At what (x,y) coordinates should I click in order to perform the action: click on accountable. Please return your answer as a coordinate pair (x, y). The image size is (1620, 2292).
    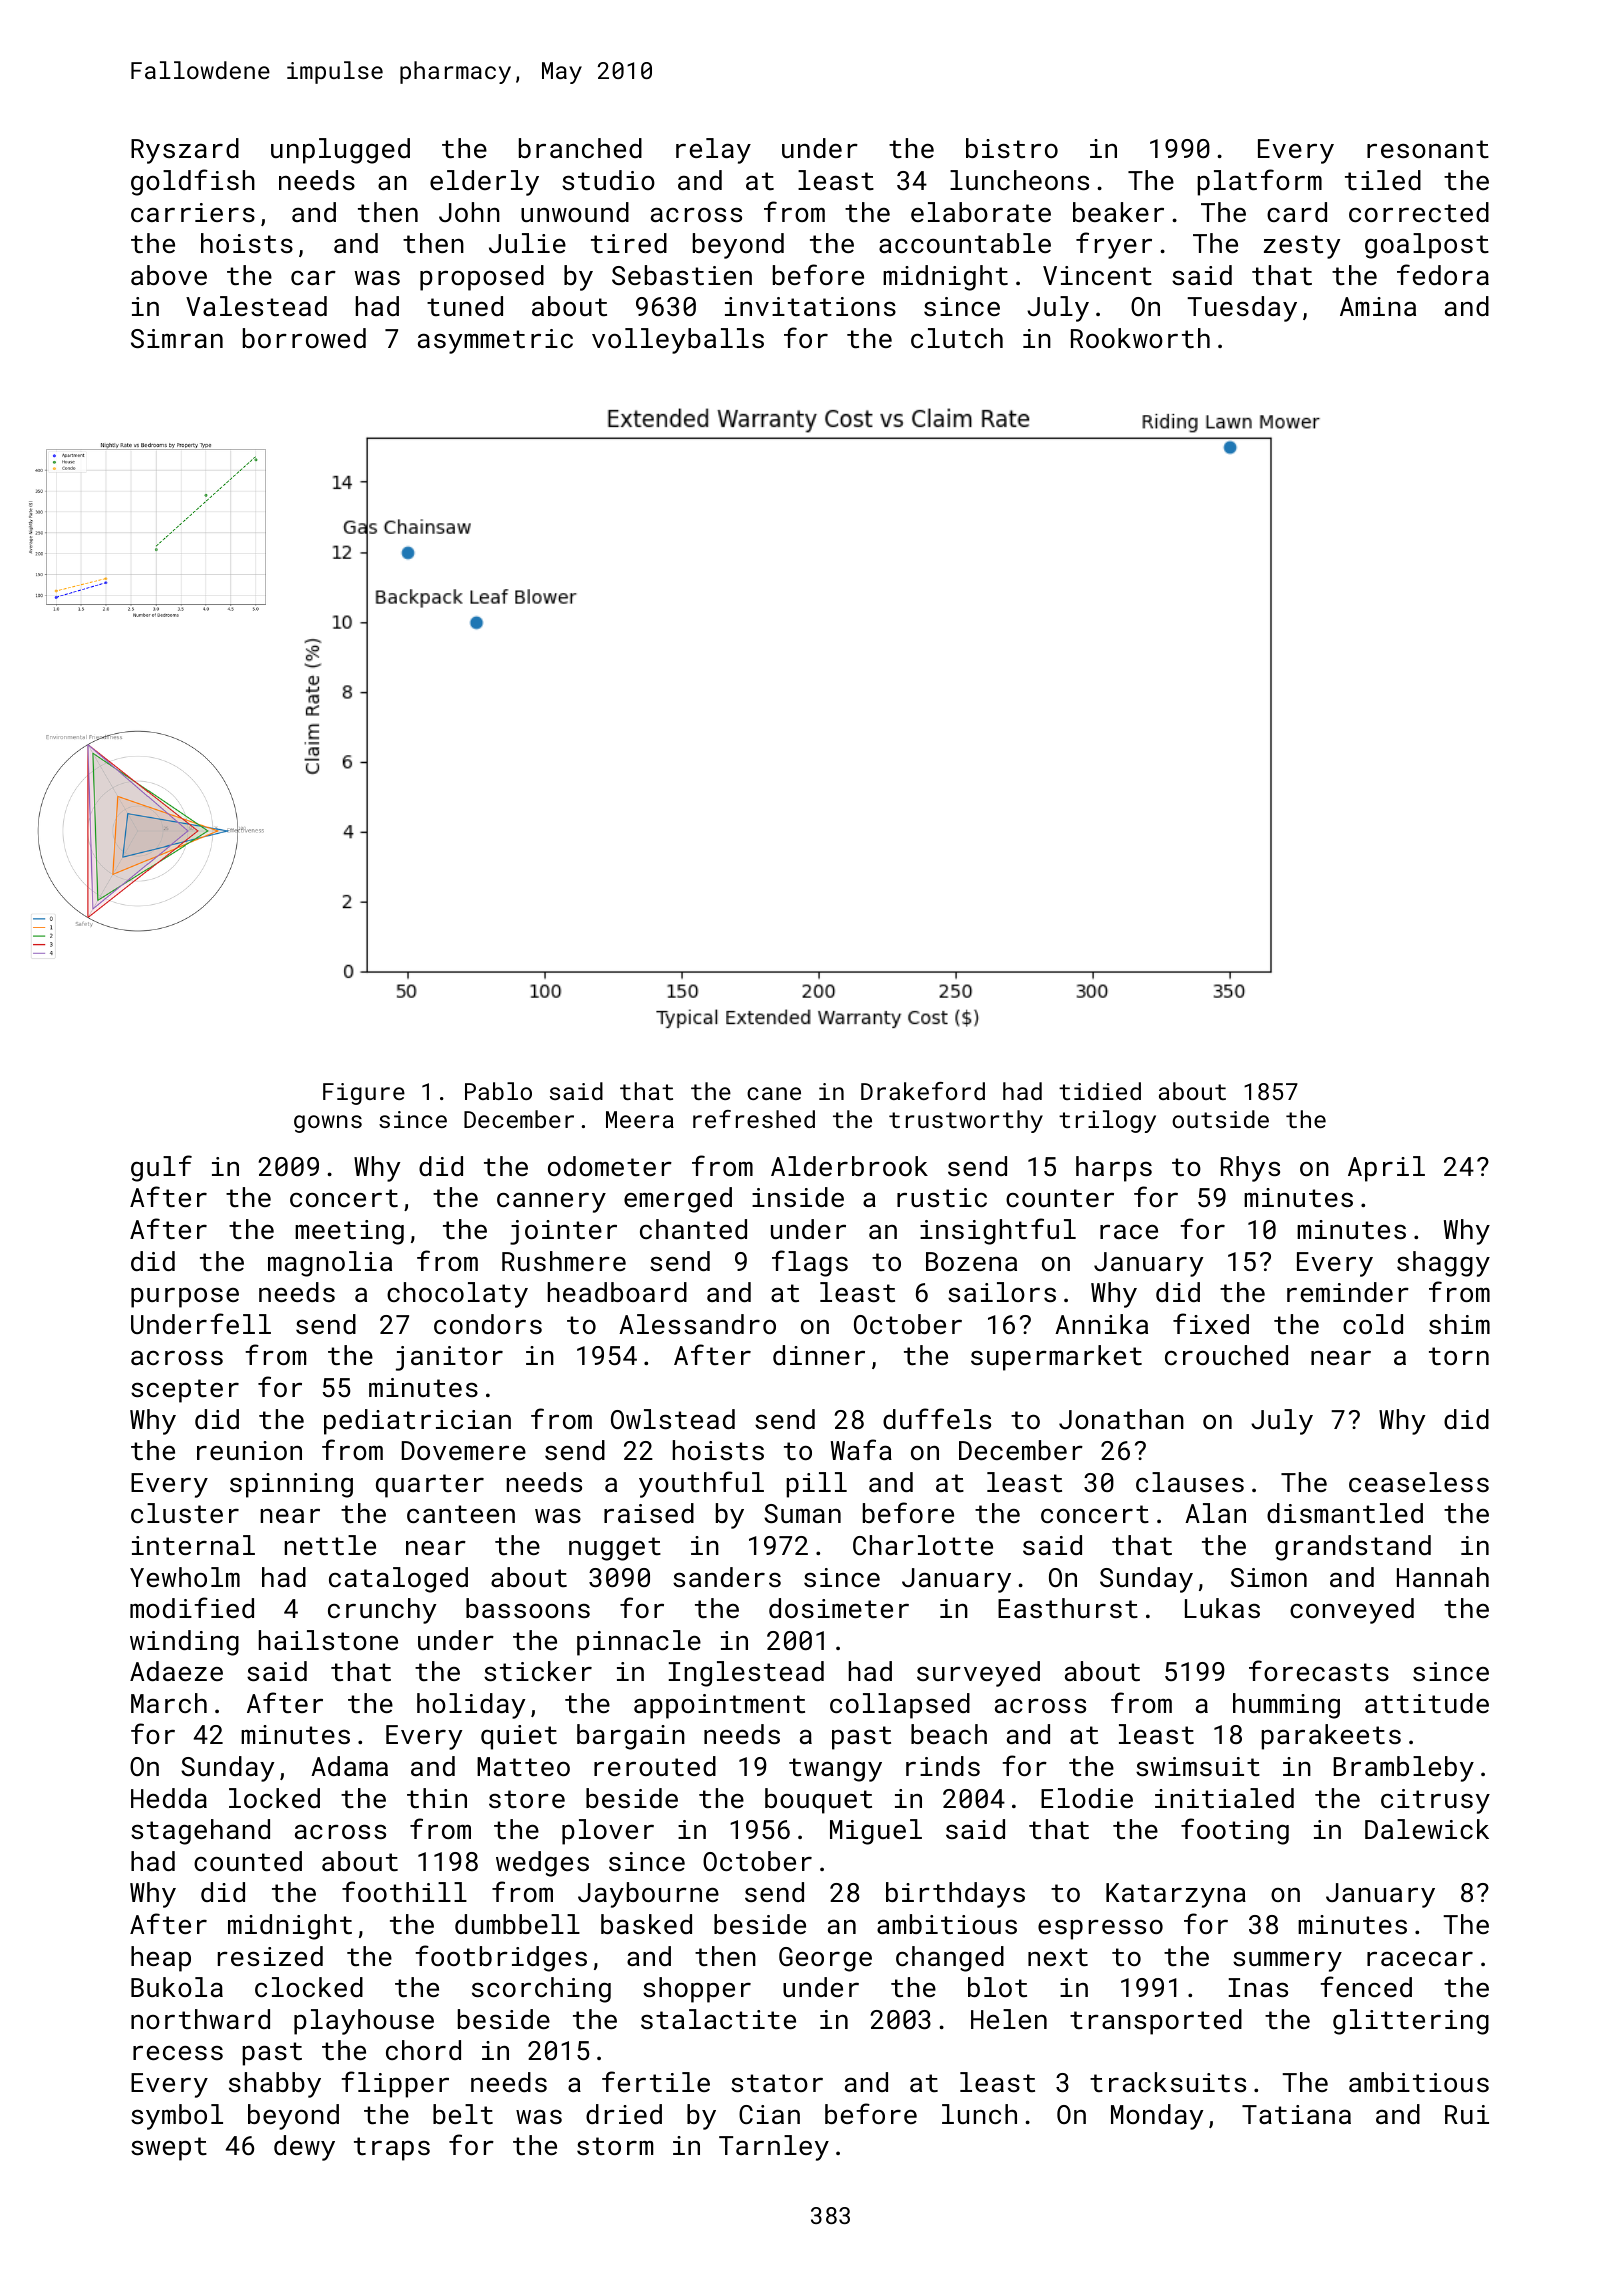
    Looking at the image, I should click on (965, 243).
